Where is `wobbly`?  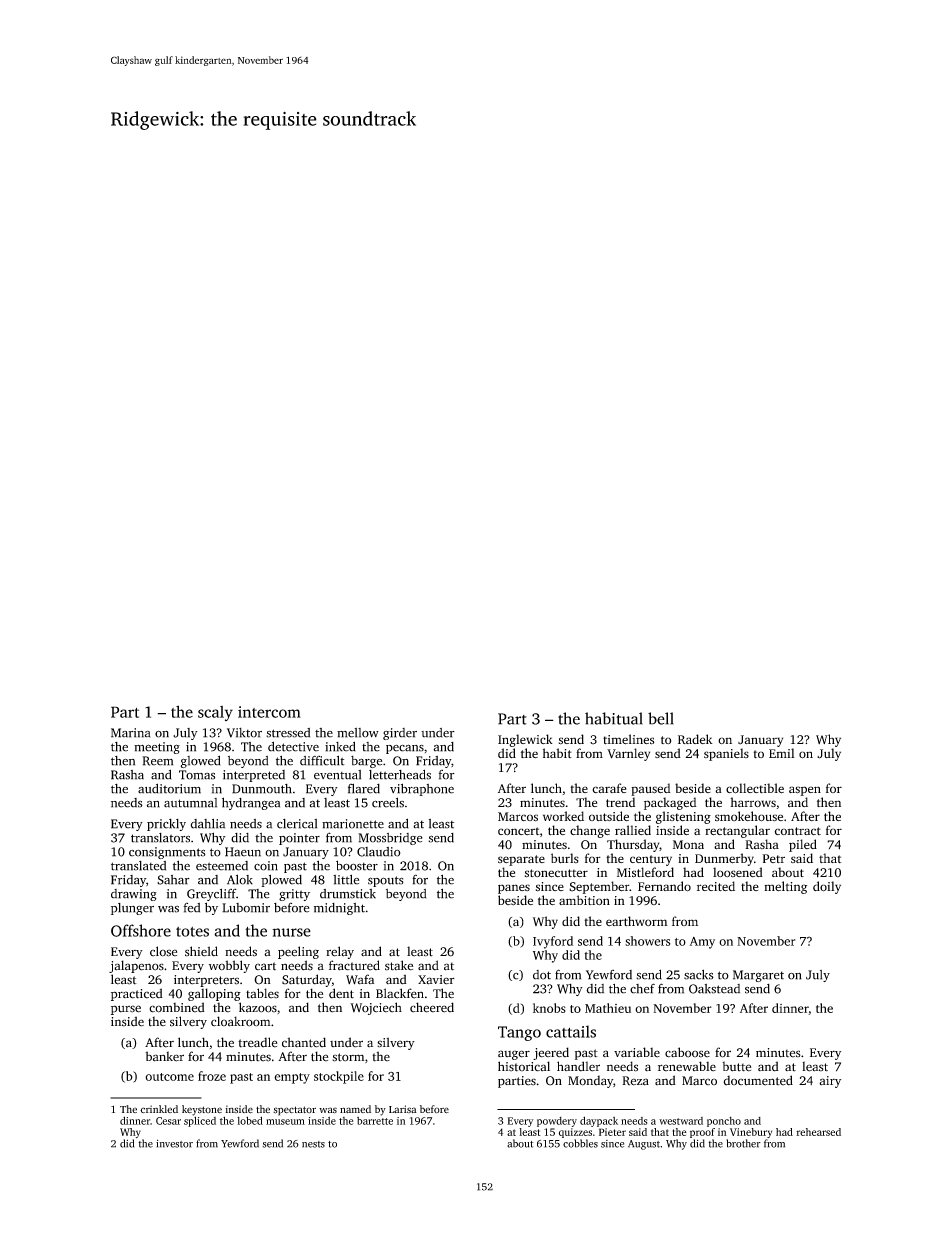
wobbly is located at coordinates (229, 966).
